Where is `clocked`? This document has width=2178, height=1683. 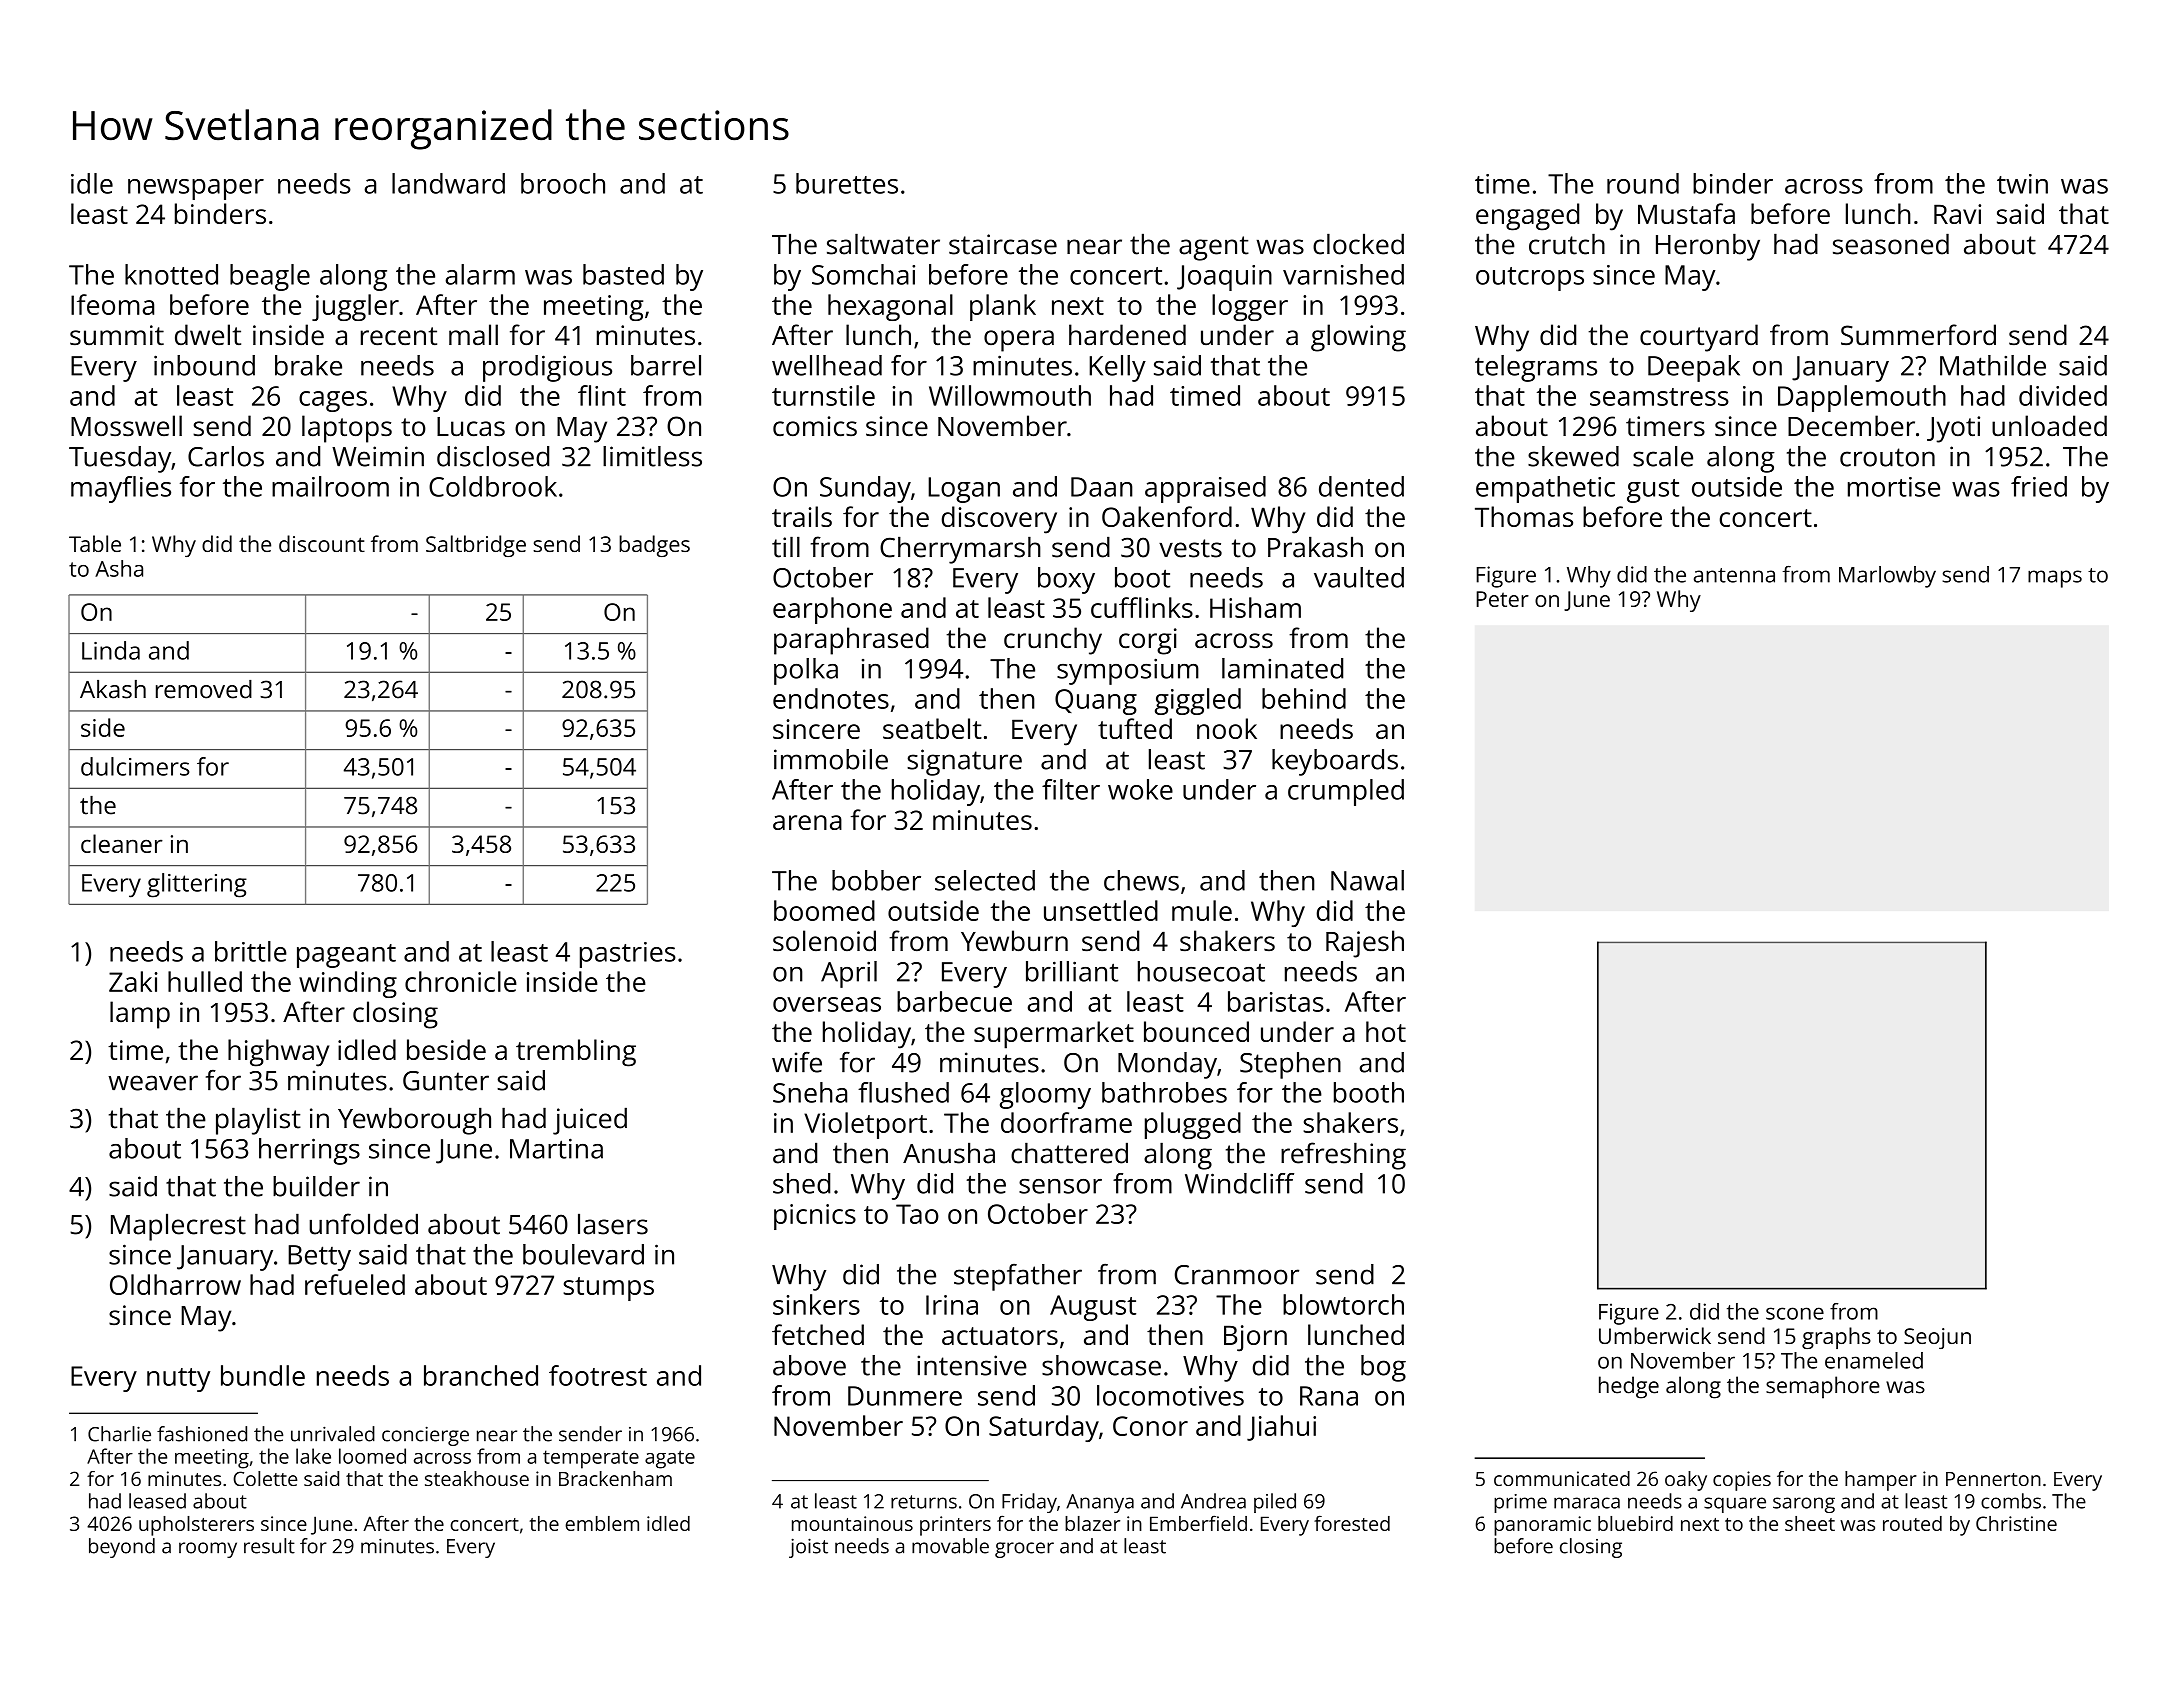
clocked is located at coordinates (1358, 244).
